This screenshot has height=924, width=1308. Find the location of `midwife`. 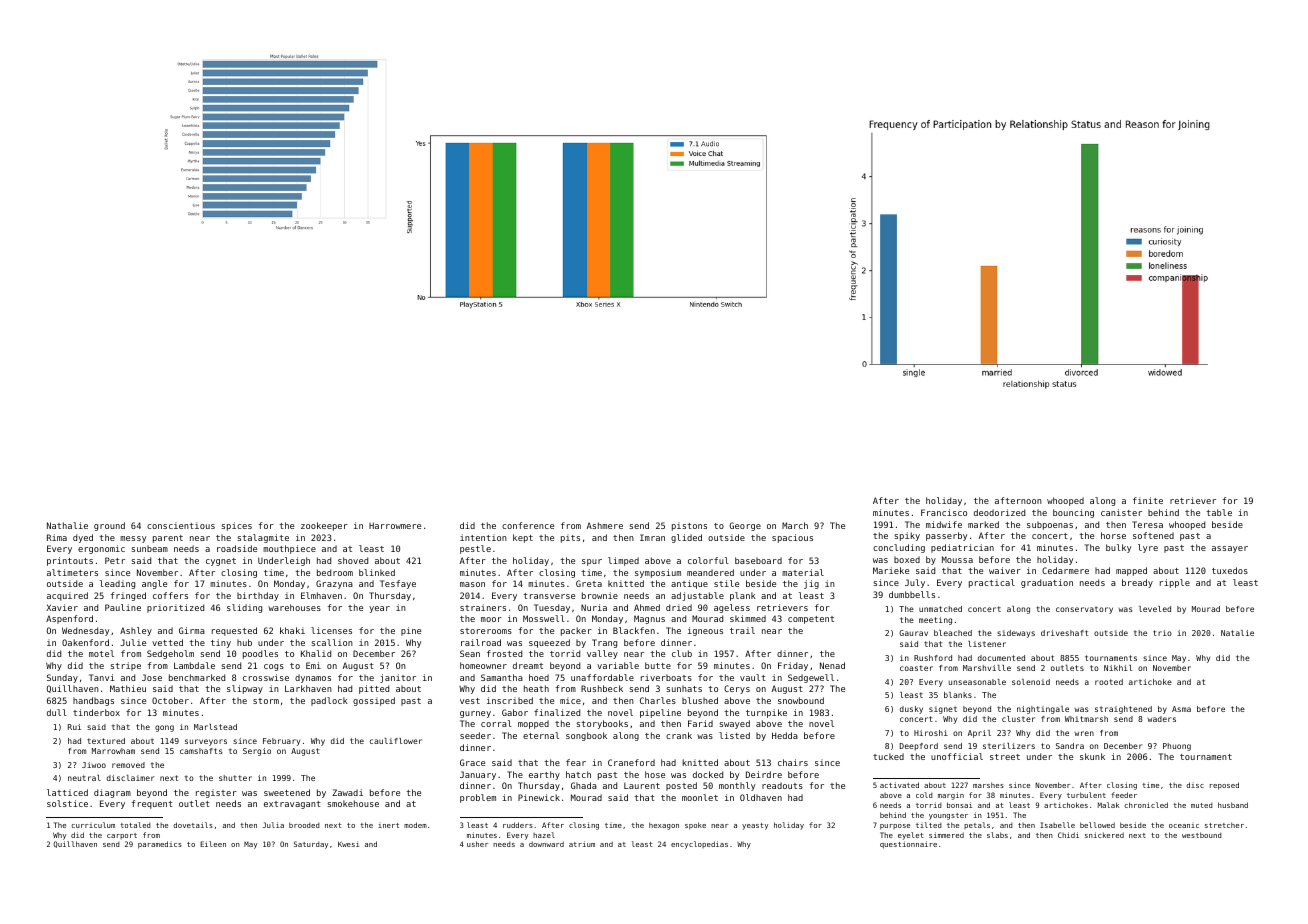

midwife is located at coordinates (944, 524).
